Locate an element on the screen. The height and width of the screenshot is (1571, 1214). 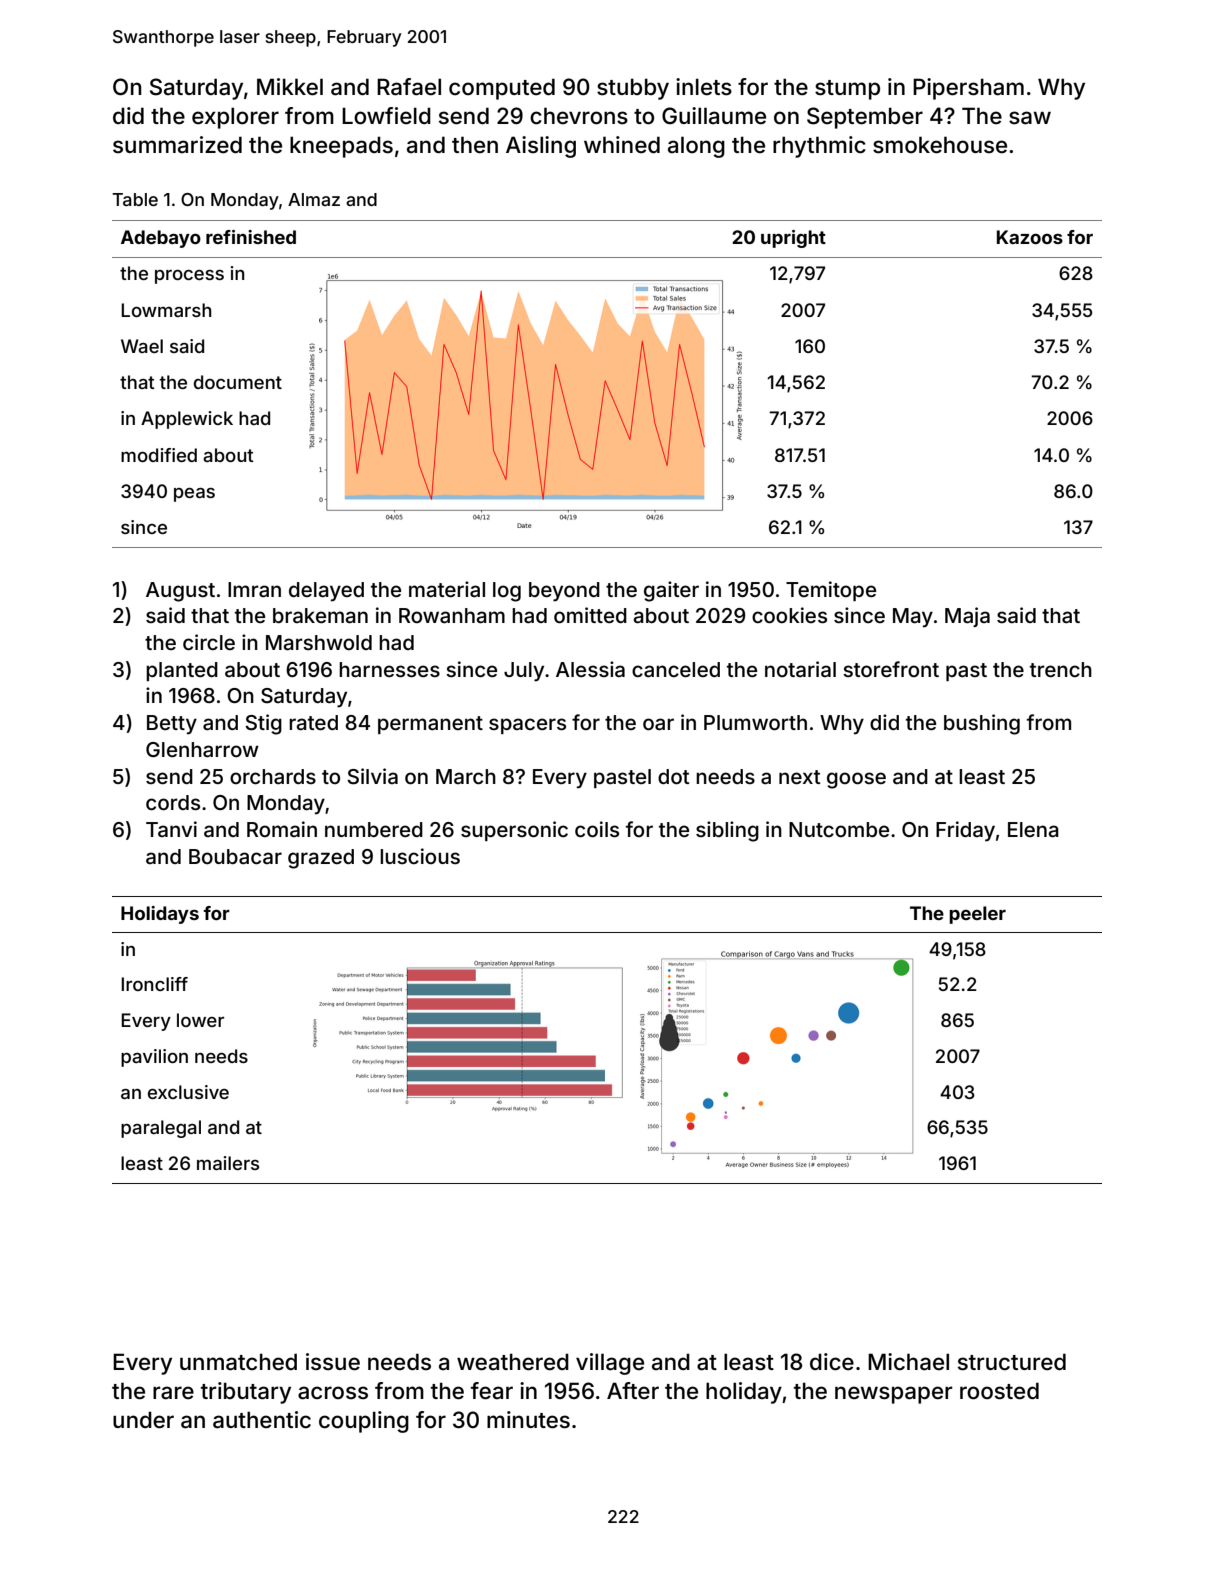
trench is located at coordinates (1061, 669).
